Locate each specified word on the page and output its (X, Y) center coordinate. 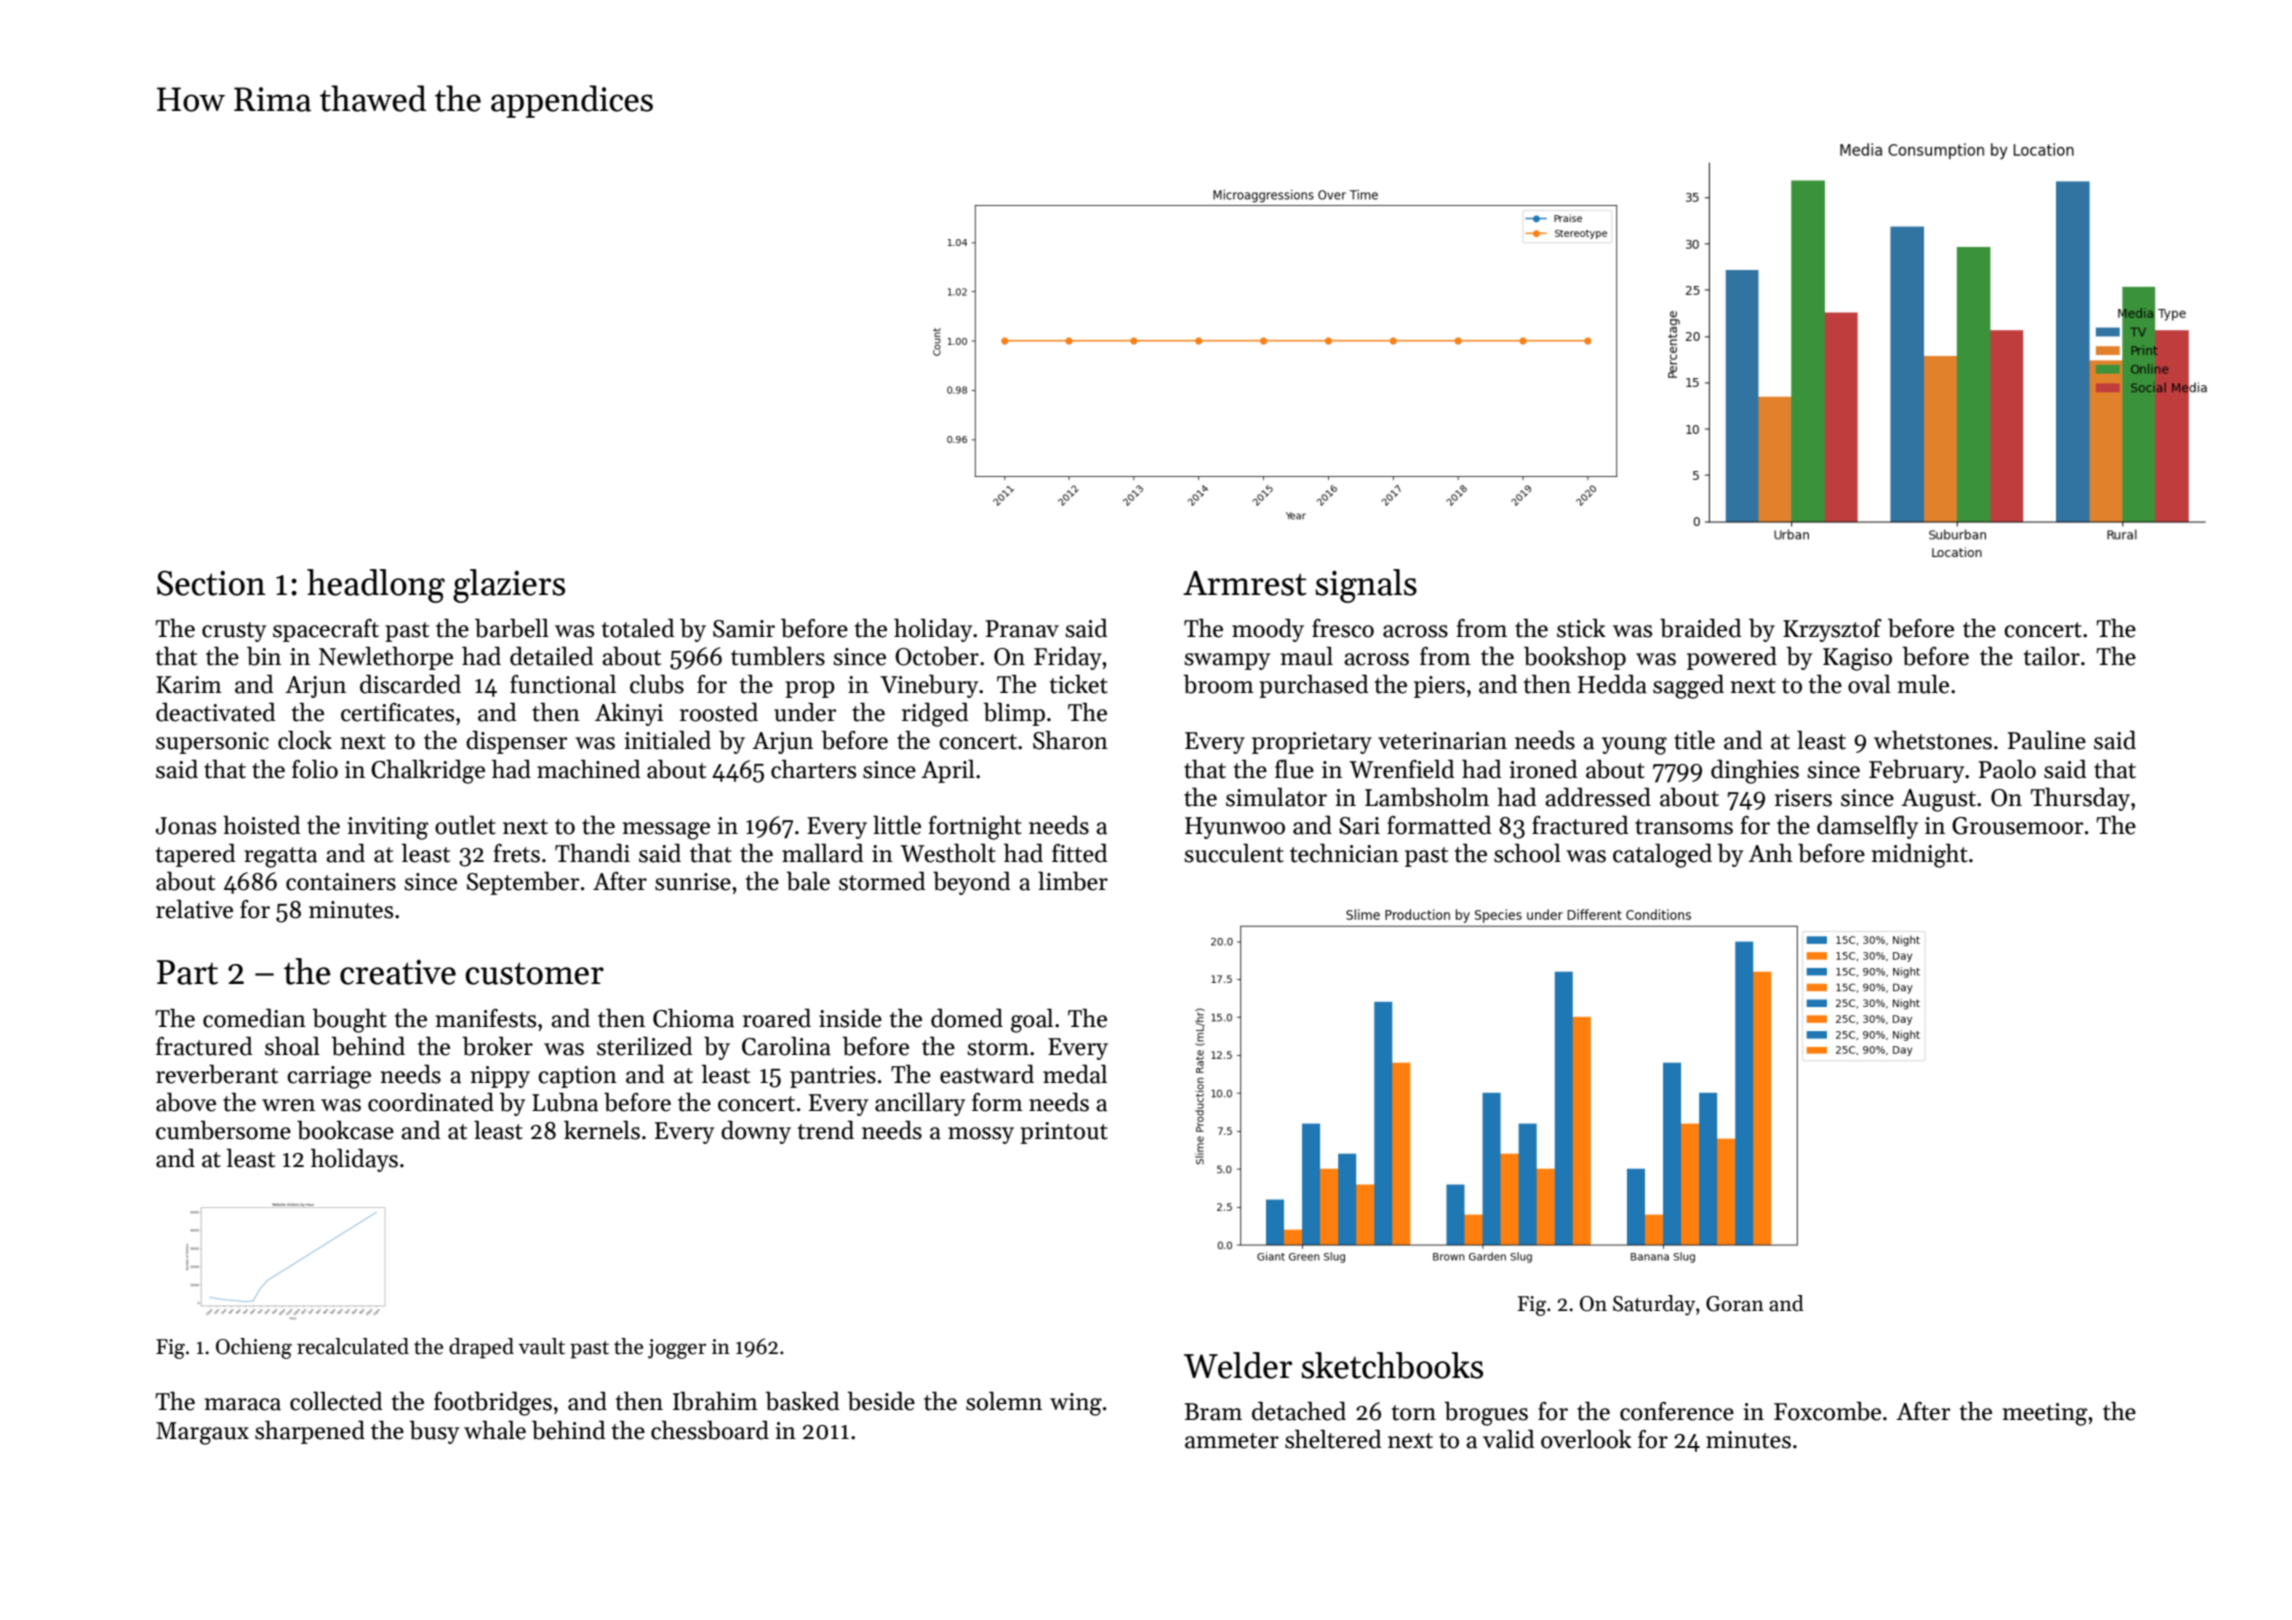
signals (1366, 586)
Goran (1735, 1304)
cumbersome (223, 1130)
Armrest (1245, 583)
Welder (1238, 1365)
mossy (981, 1135)
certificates (397, 712)
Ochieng (254, 1348)
